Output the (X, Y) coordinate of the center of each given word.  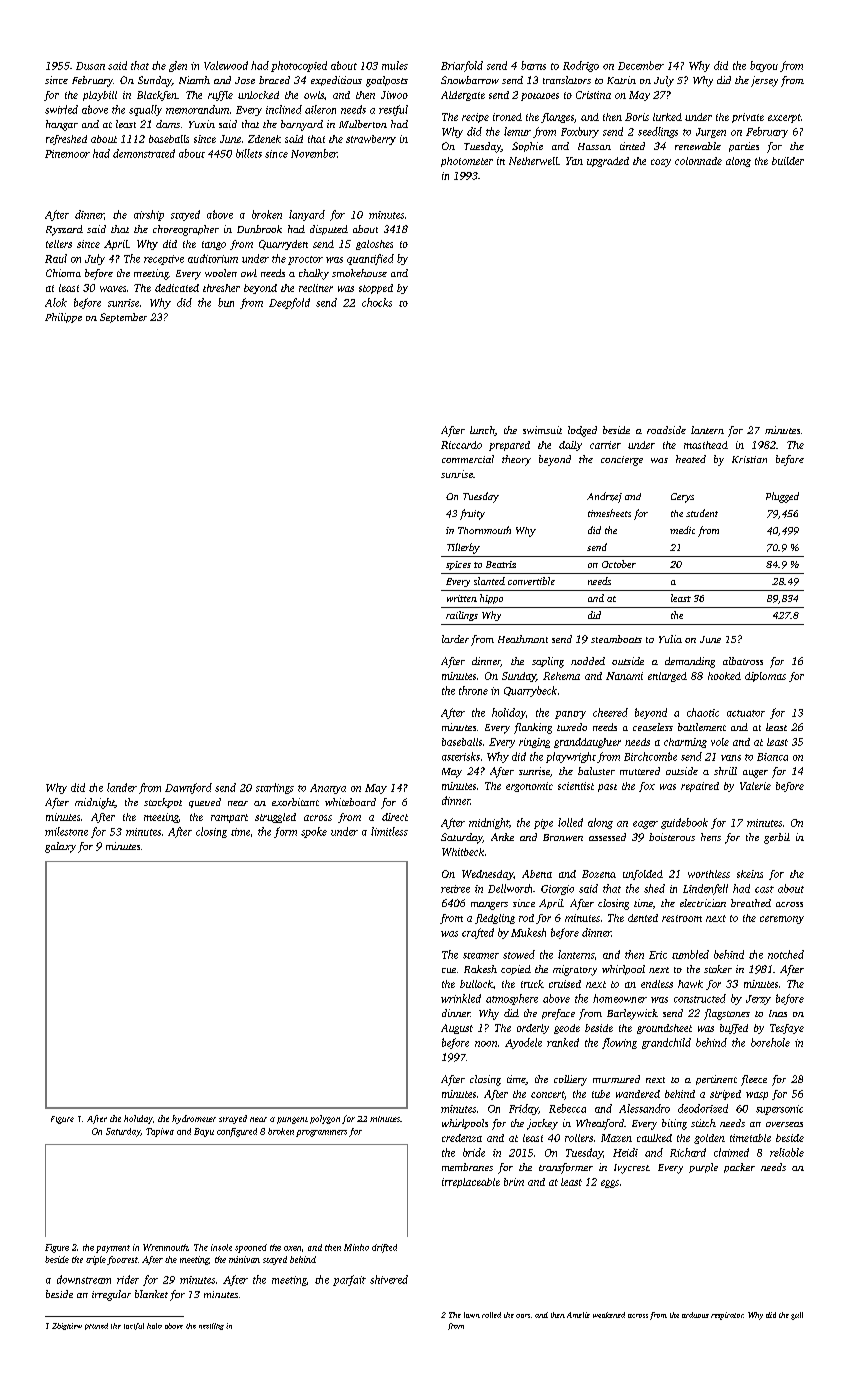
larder (455, 639)
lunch (482, 431)
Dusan (90, 66)
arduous (695, 1315)
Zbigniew (67, 1326)
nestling (211, 1326)
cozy (661, 163)
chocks (377, 302)
